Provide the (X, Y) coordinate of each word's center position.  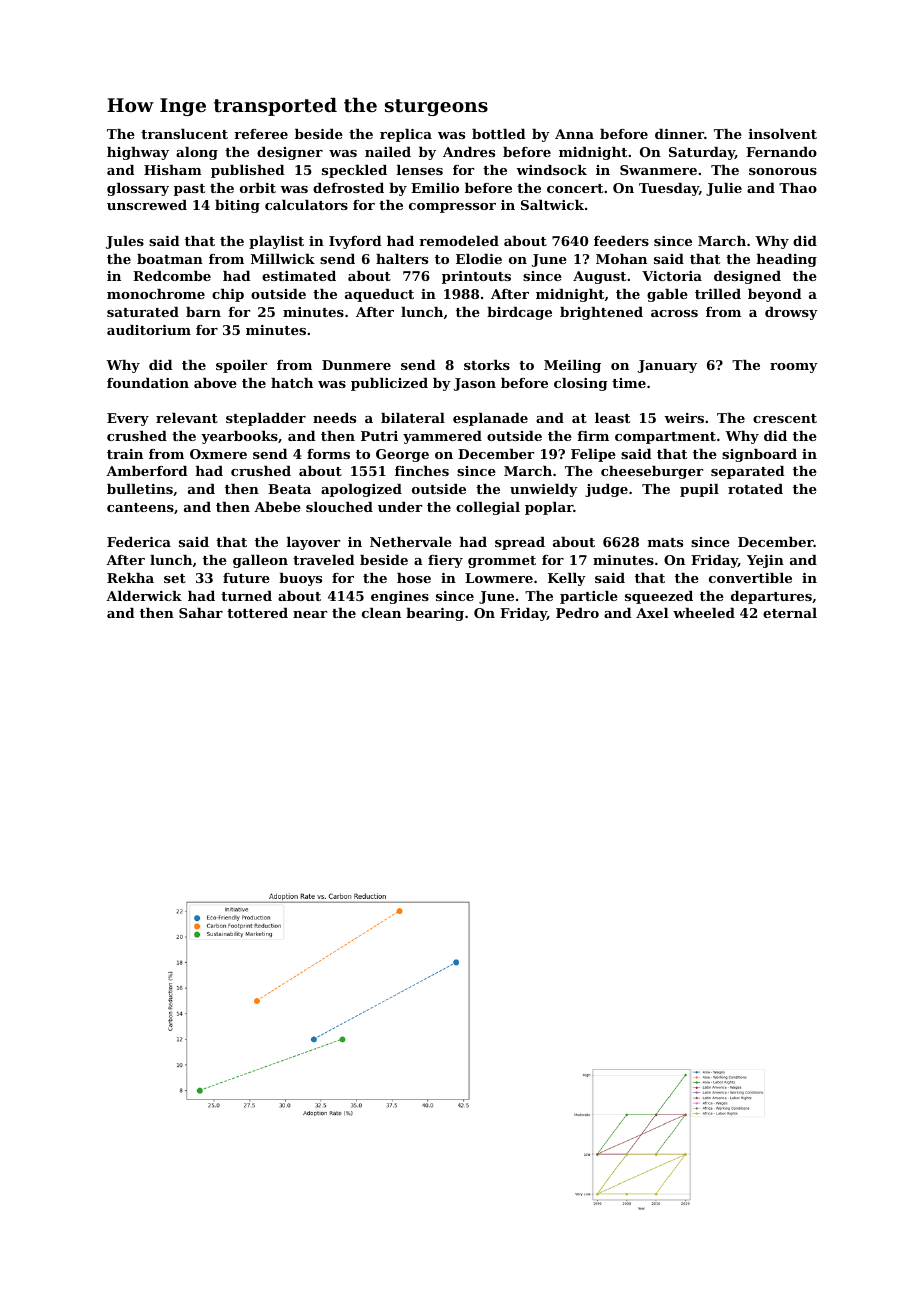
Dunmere (356, 365)
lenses (420, 170)
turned (246, 596)
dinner (679, 134)
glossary (138, 189)
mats (665, 542)
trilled (718, 294)
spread (520, 543)
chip (228, 295)
